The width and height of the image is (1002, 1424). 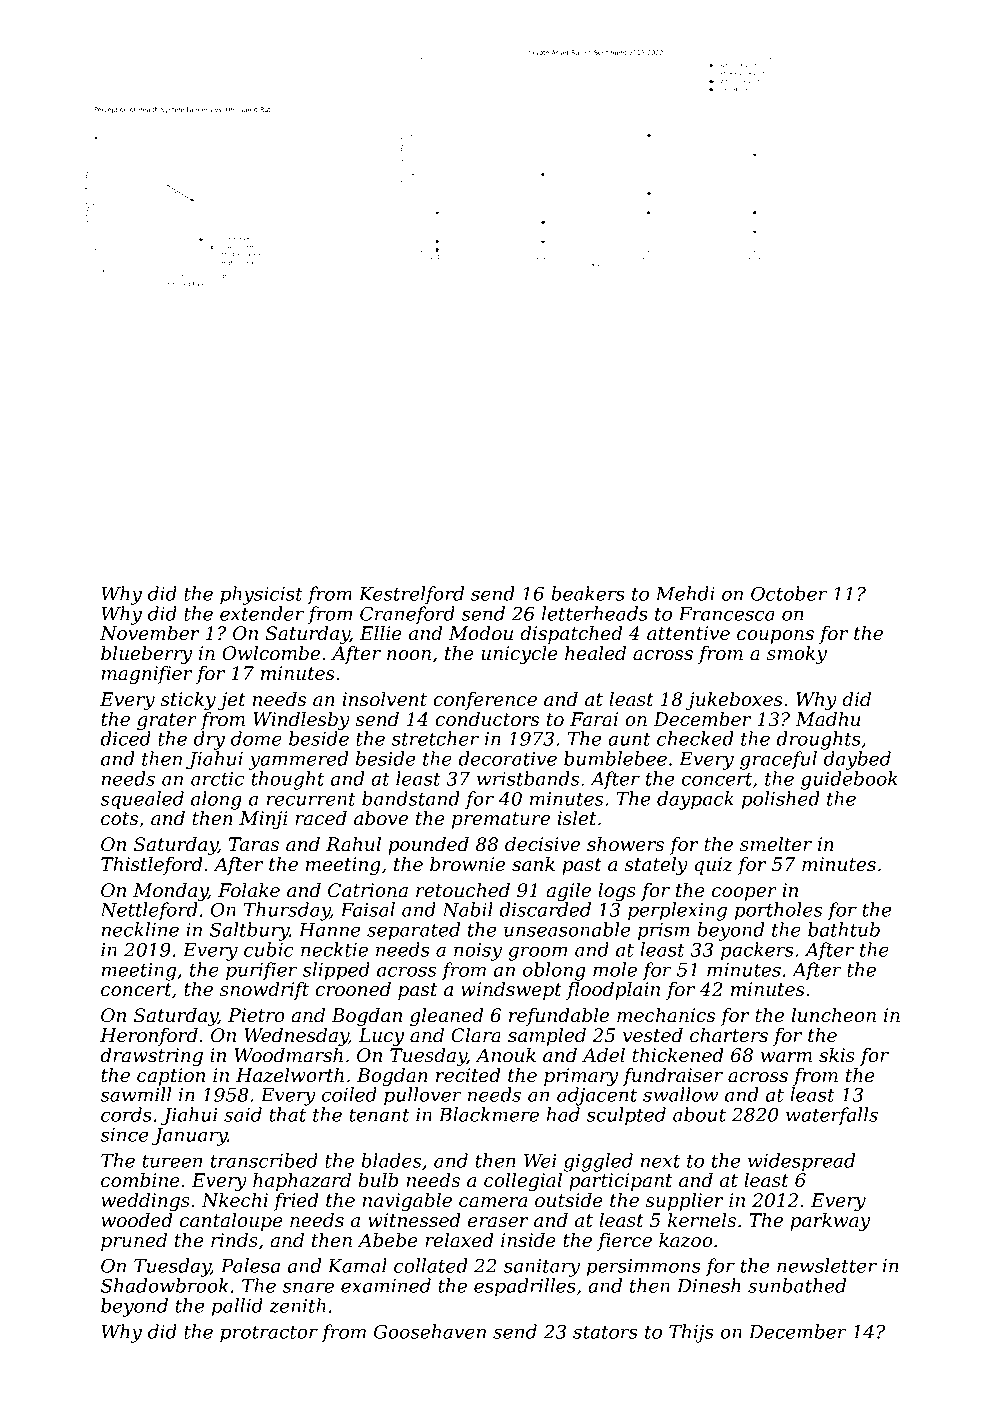 I want to click on Mehdi, so click(x=685, y=593).
